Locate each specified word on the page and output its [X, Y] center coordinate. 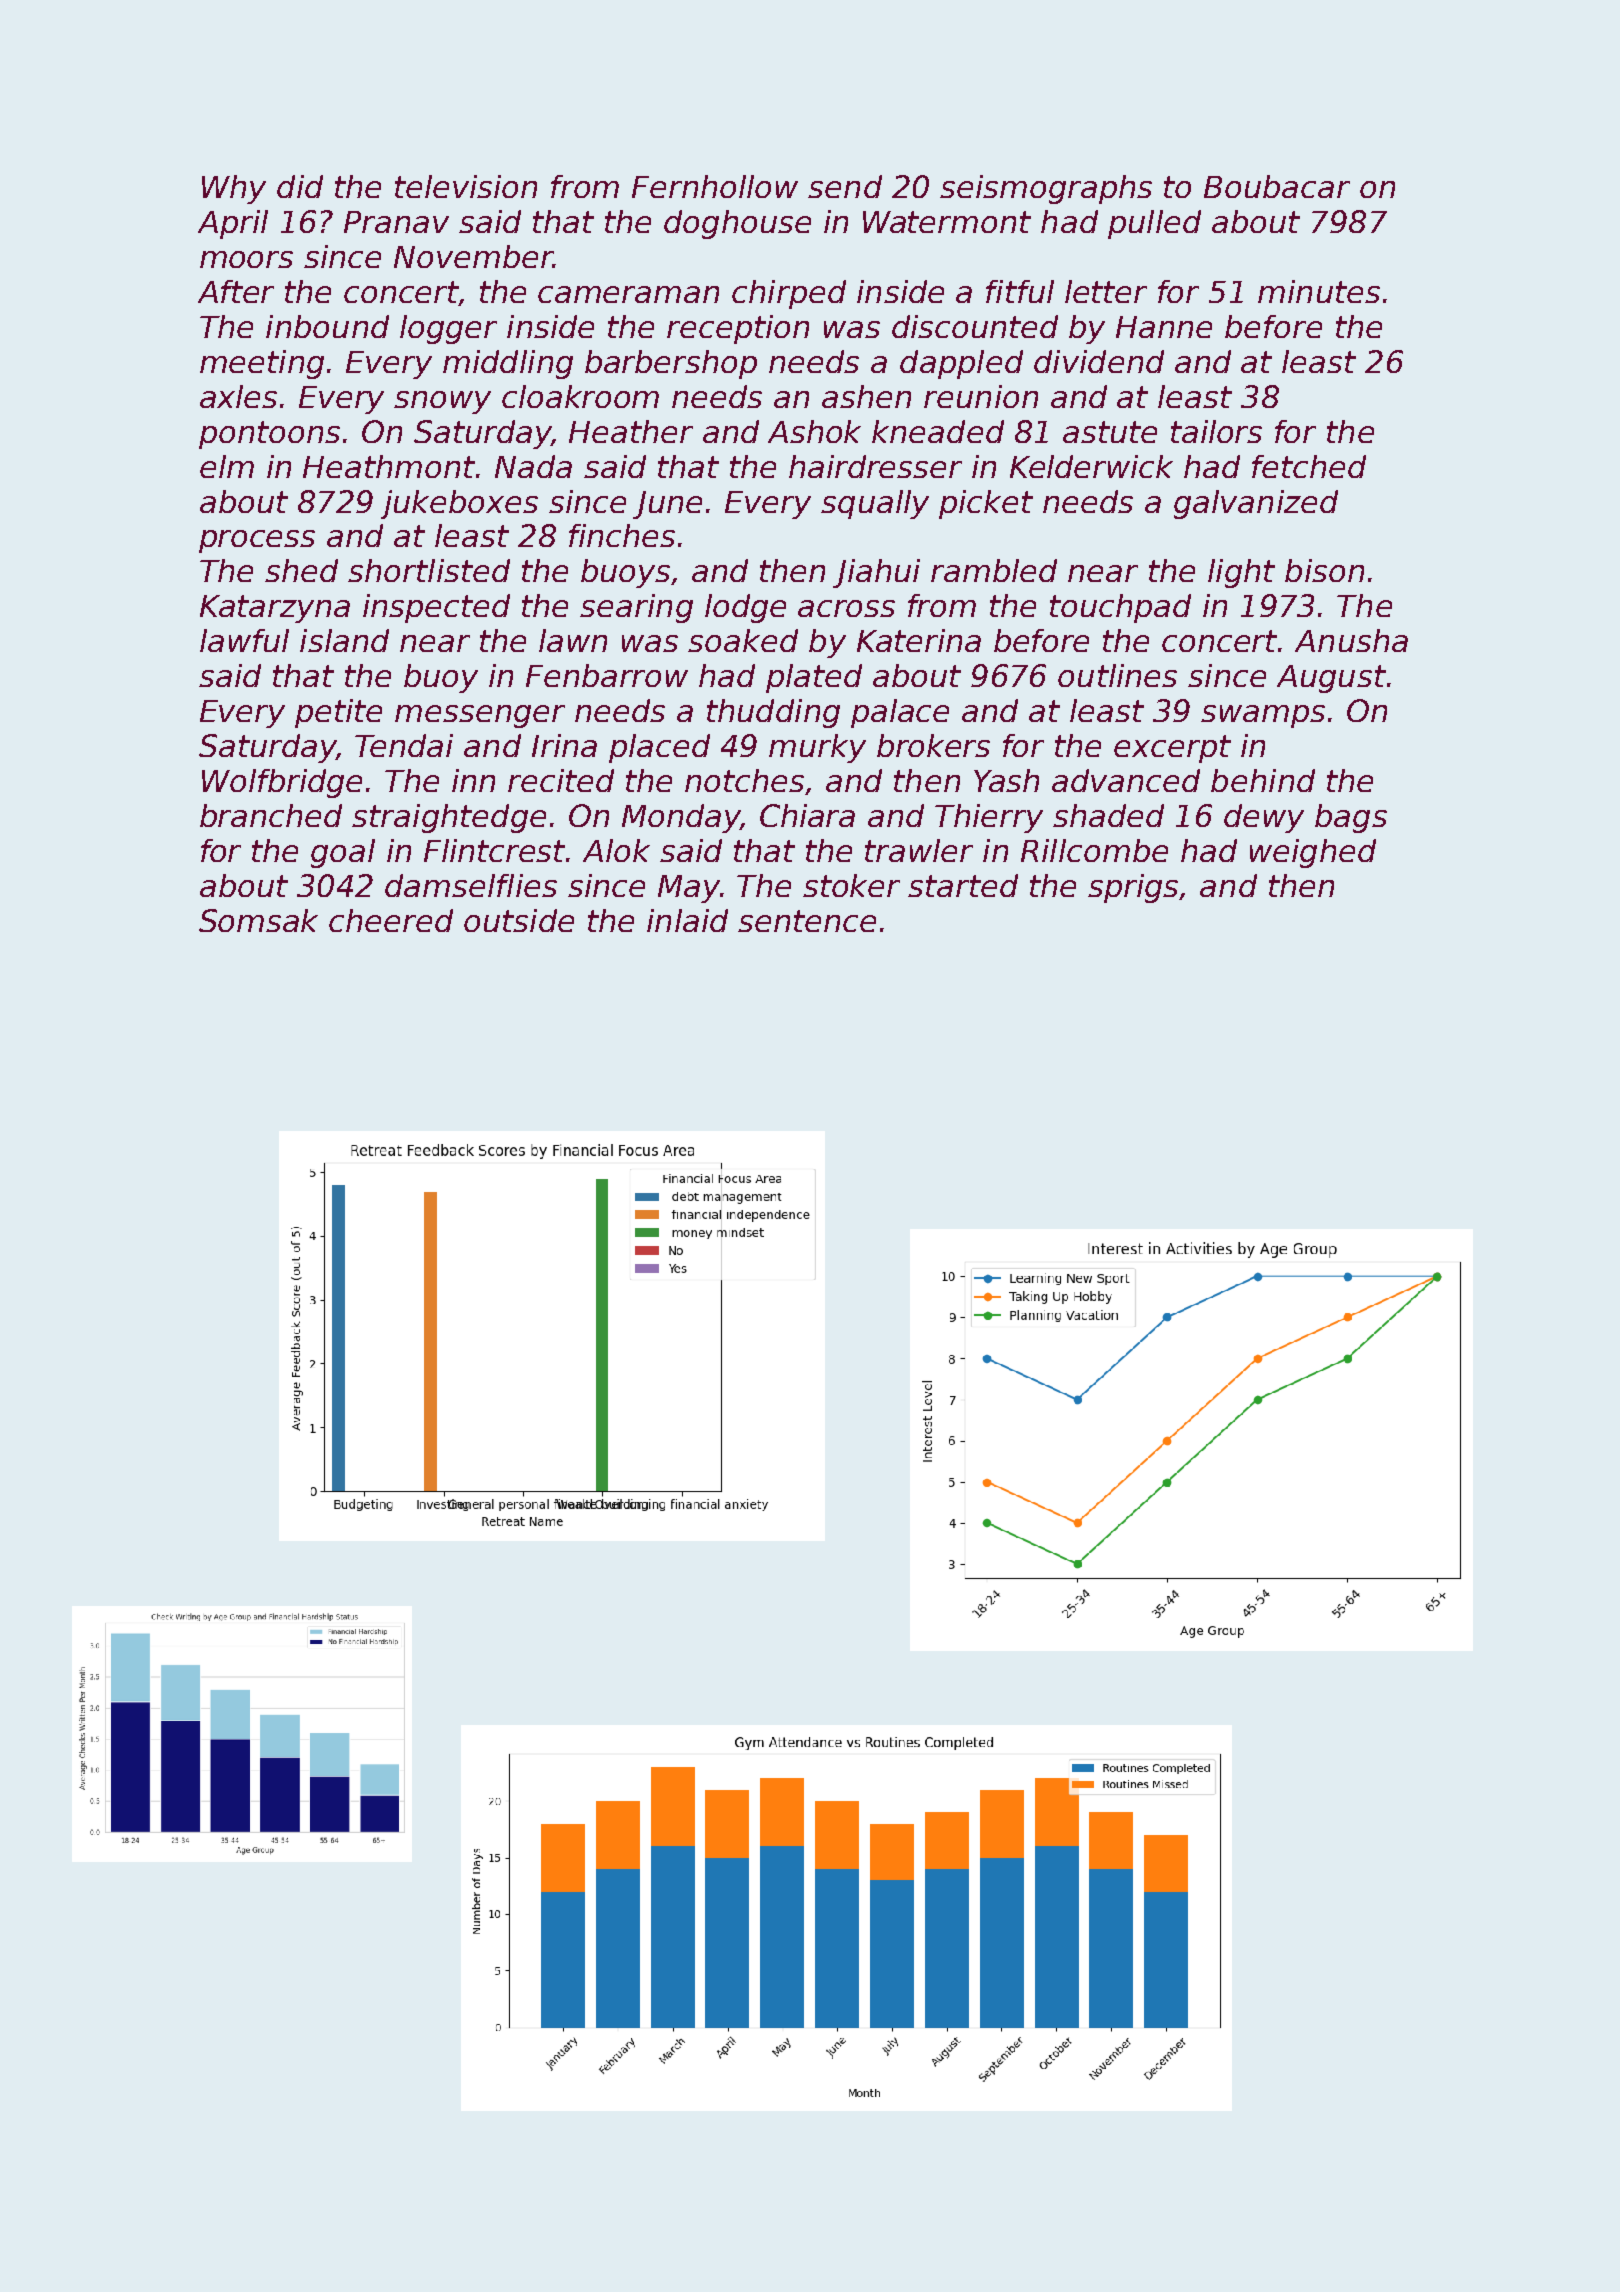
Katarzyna [275, 609]
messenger [480, 716]
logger [448, 329]
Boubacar [1277, 186]
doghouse [737, 224]
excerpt [1172, 749]
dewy [1264, 818]
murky [817, 748]
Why [234, 189]
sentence [807, 921]
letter [1106, 291]
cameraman [628, 294]
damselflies [471, 885]
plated [814, 678]
